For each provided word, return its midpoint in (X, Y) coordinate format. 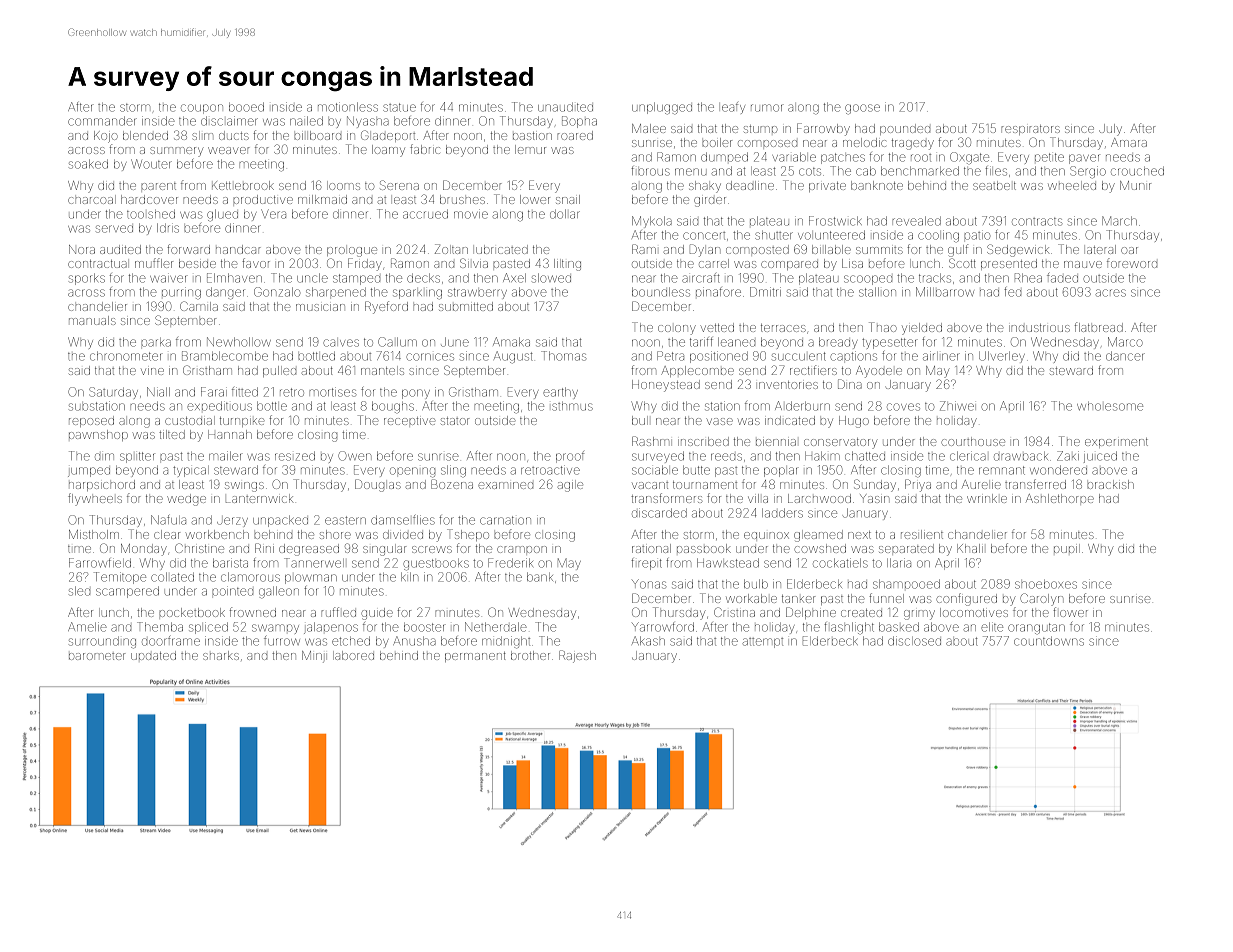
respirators (1030, 130)
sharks (221, 655)
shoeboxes (1046, 584)
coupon (202, 109)
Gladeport (388, 136)
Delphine (811, 613)
